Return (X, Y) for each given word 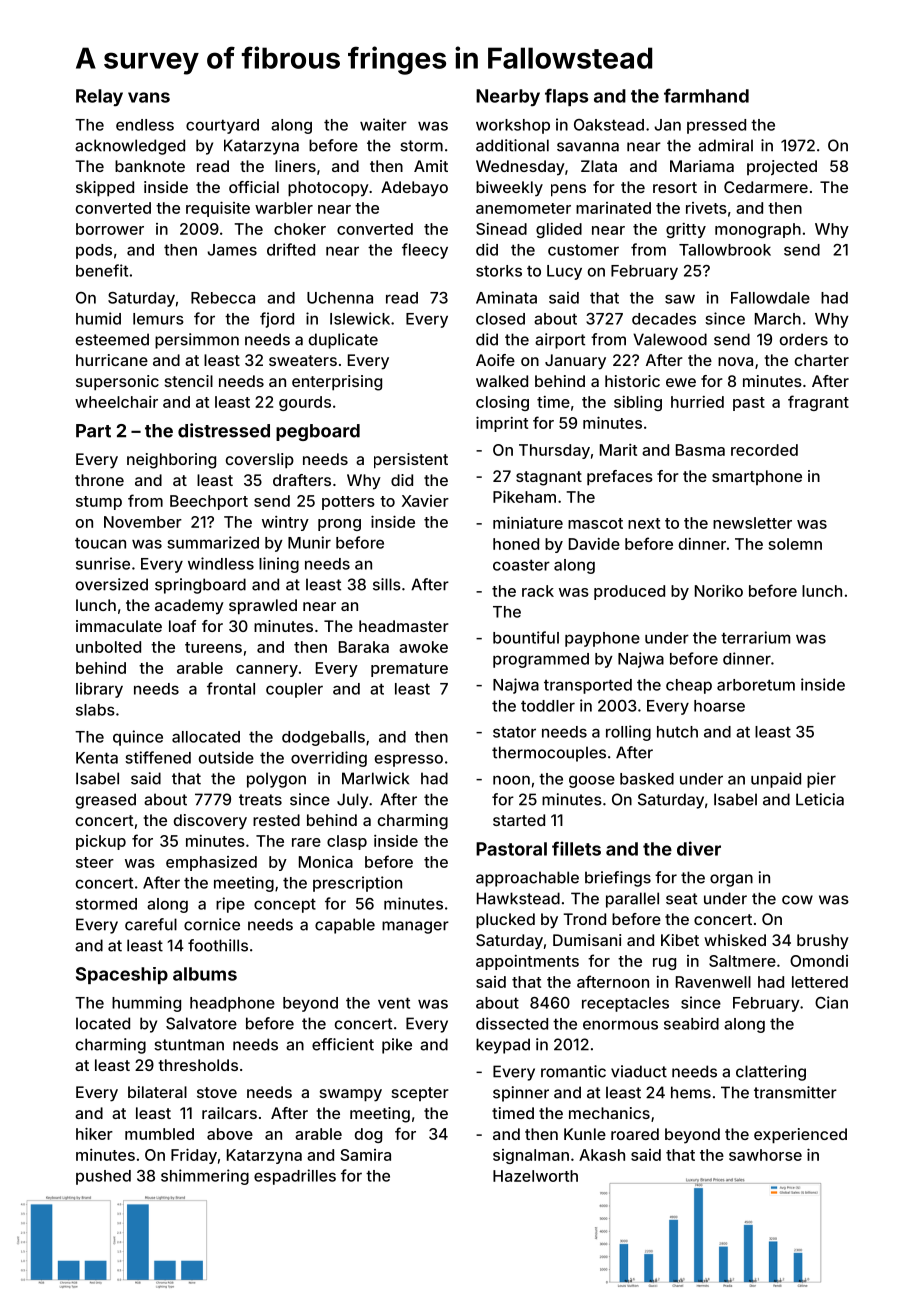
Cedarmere (766, 187)
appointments (527, 962)
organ (731, 880)
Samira (366, 1155)
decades (664, 319)
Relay (99, 98)
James (232, 250)
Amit (431, 166)
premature (409, 670)
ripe (230, 905)
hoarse (719, 706)
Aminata (506, 297)
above (230, 1134)
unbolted (108, 647)
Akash (602, 1155)
